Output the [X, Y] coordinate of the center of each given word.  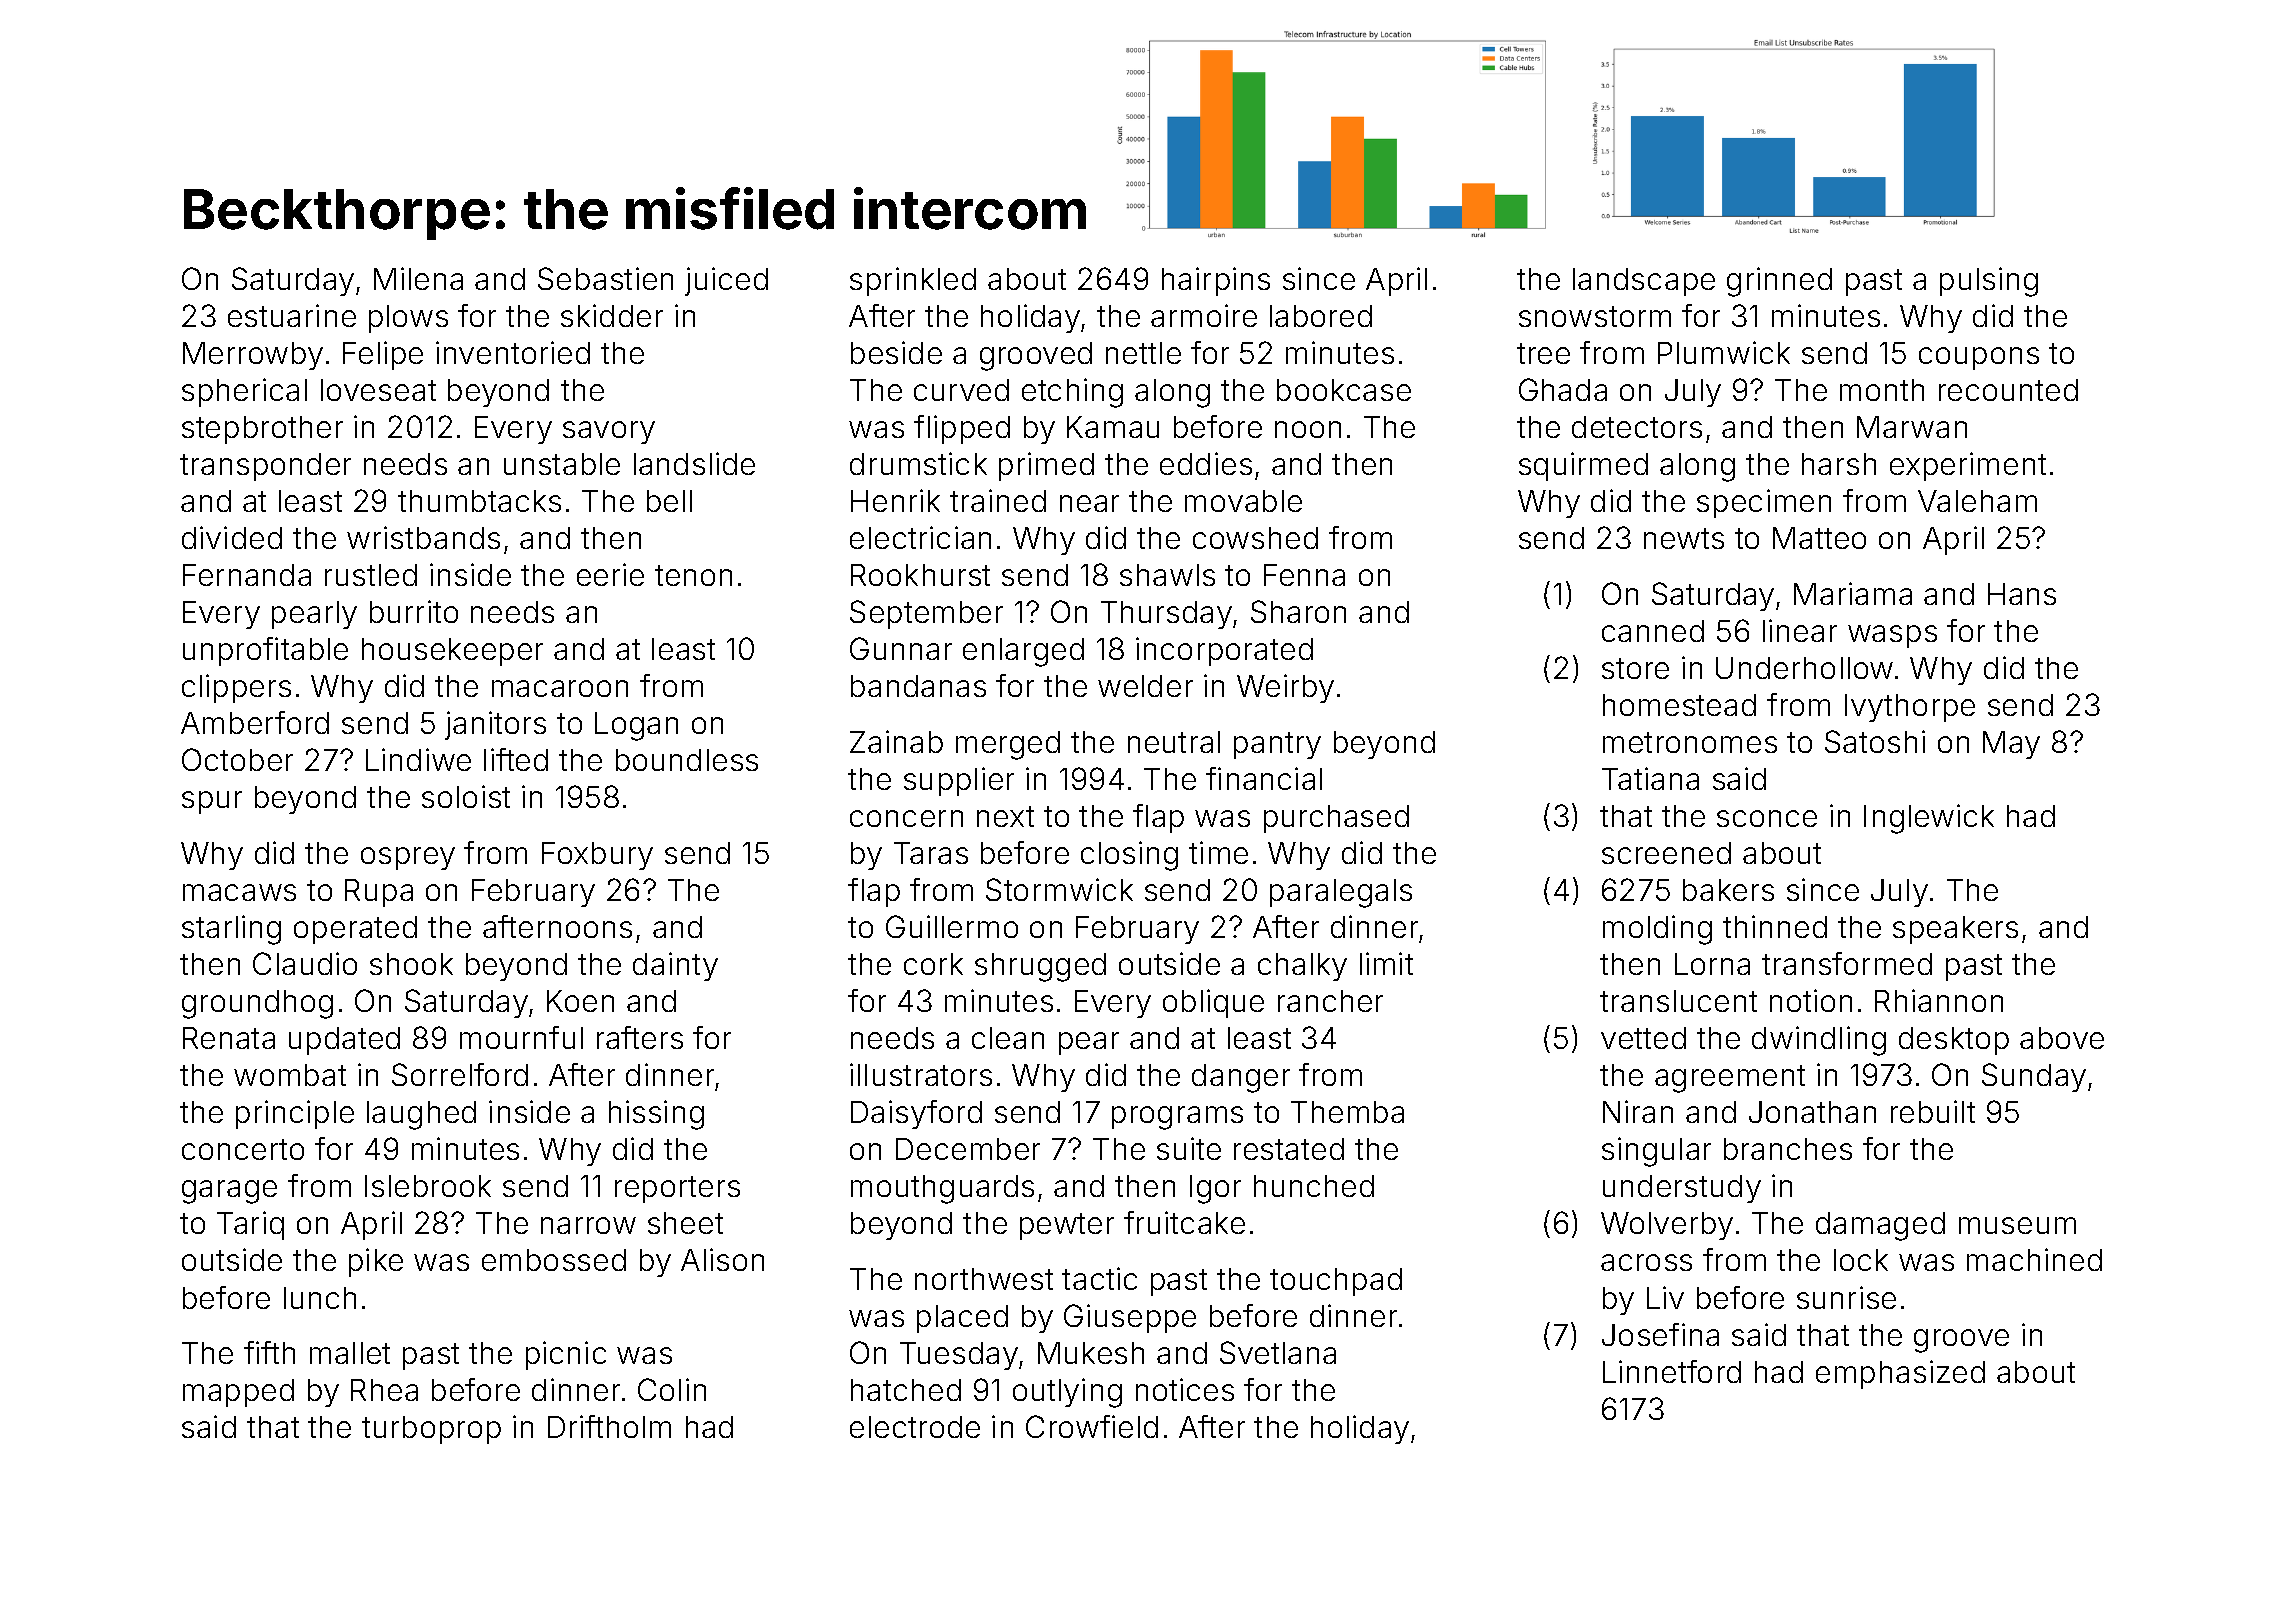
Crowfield [1092, 1426]
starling [231, 930]
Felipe [383, 355]
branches [1788, 1149]
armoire [1204, 315]
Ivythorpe [1910, 708]
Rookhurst [920, 575]
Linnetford [1672, 1371]
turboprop [431, 1430]
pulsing [1989, 282]
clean [1008, 1038]
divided [232, 537]
